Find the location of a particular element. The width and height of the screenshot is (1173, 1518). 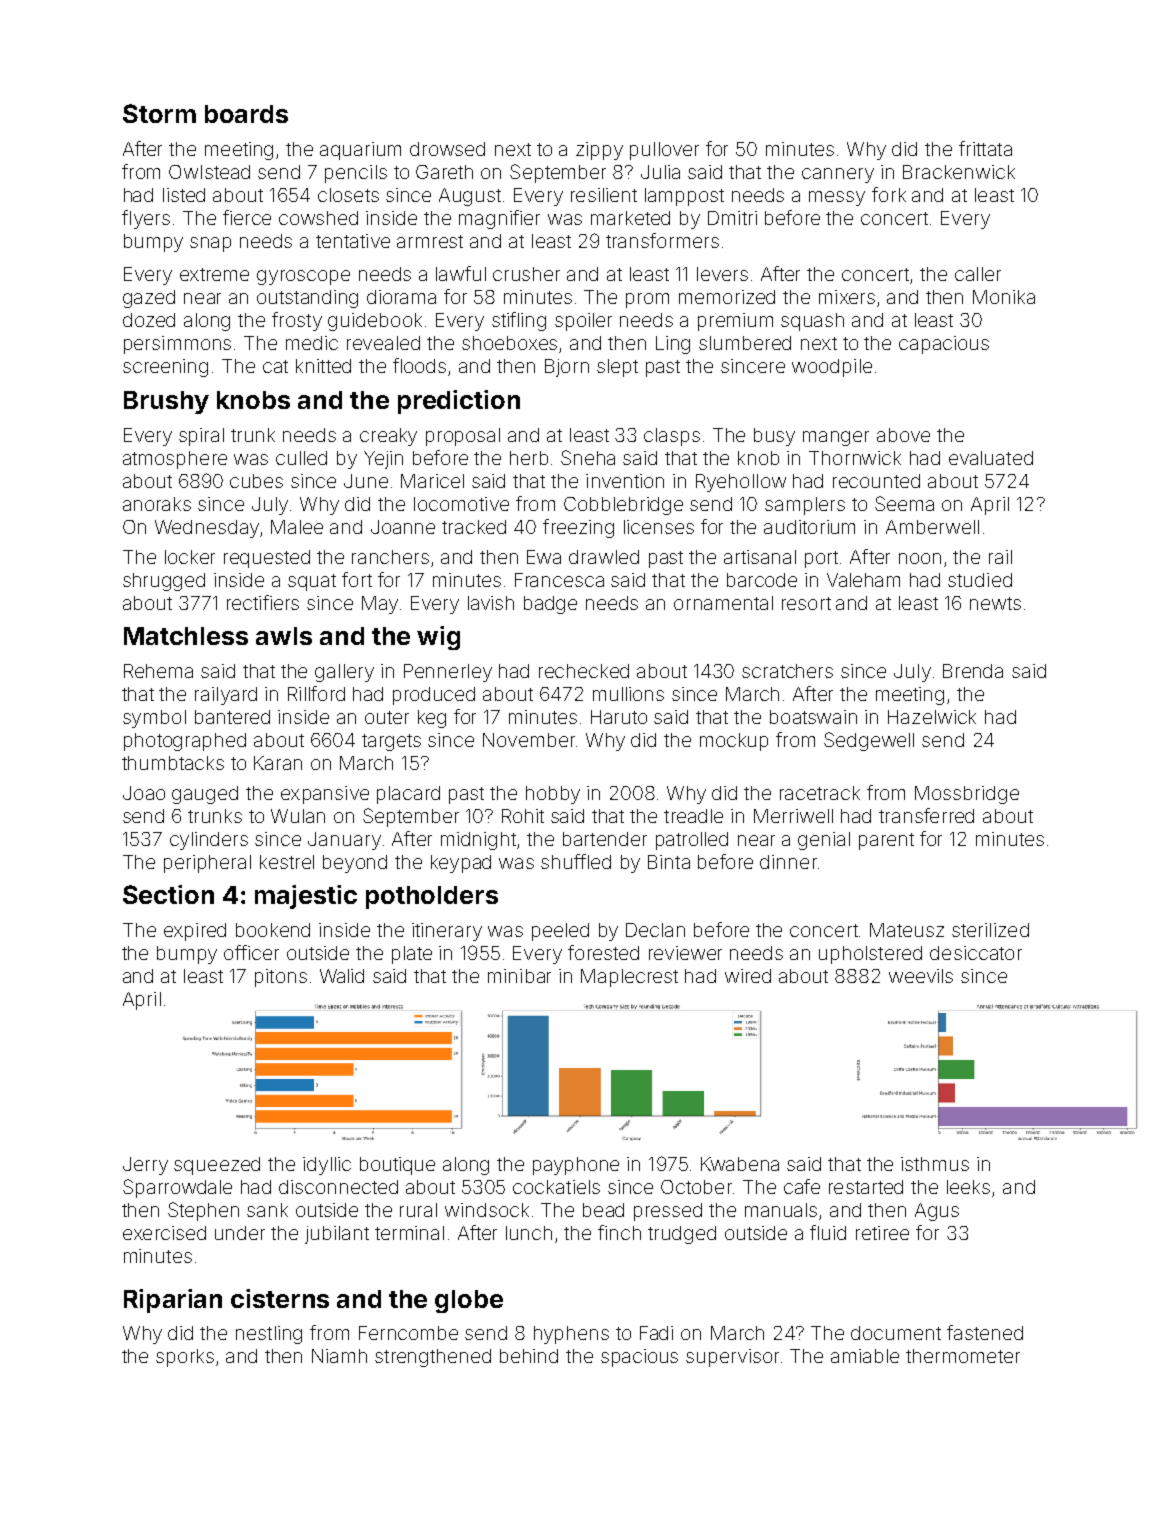

Seema is located at coordinates (904, 503).
